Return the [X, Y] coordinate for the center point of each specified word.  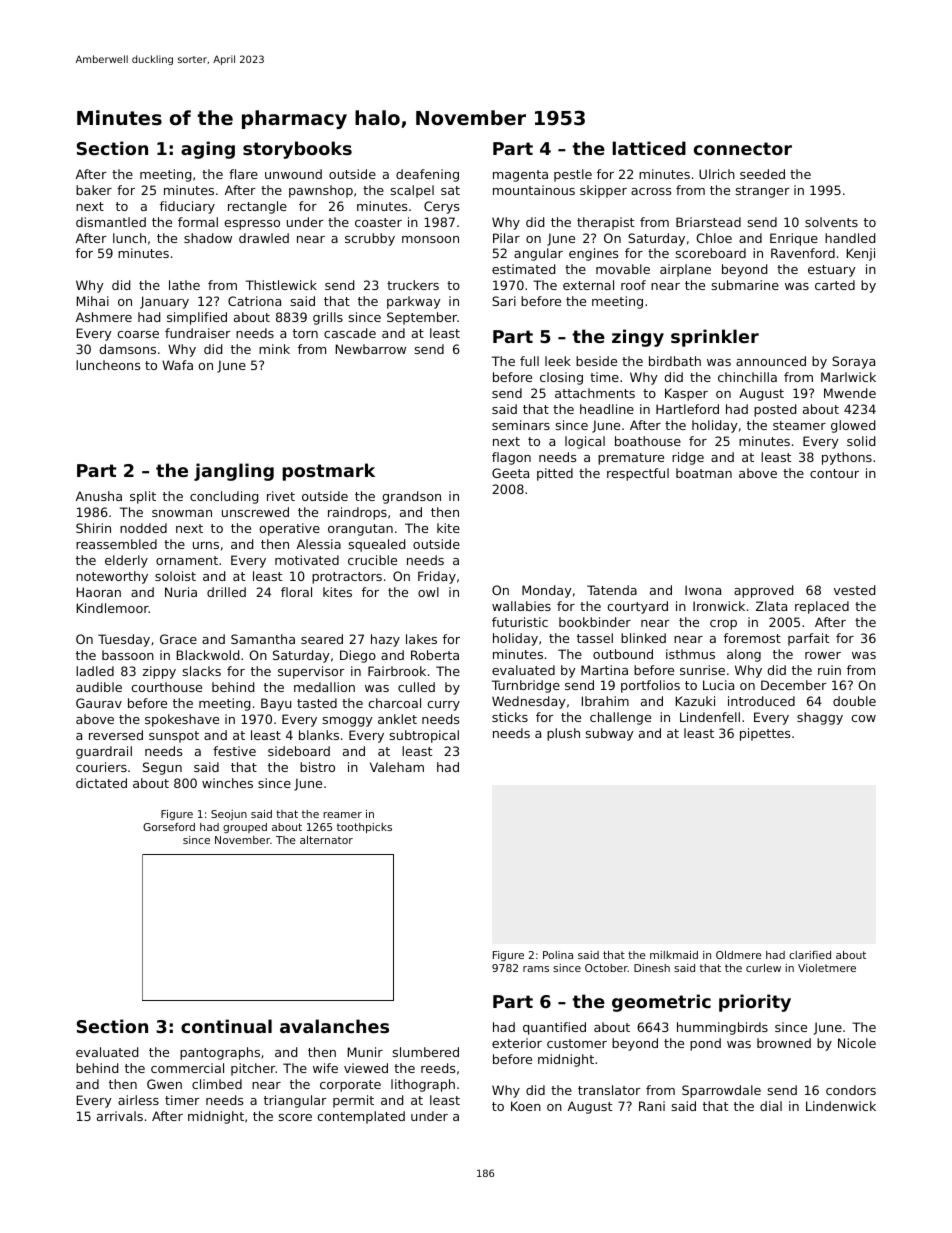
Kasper [686, 394]
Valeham [397, 767]
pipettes [765, 734]
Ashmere [104, 317]
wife [325, 1068]
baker [94, 190]
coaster [378, 222]
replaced [822, 607]
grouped [245, 828]
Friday [437, 577]
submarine [745, 285]
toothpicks [364, 828]
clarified [810, 955]
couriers [101, 767]
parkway [414, 302]
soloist [175, 576]
